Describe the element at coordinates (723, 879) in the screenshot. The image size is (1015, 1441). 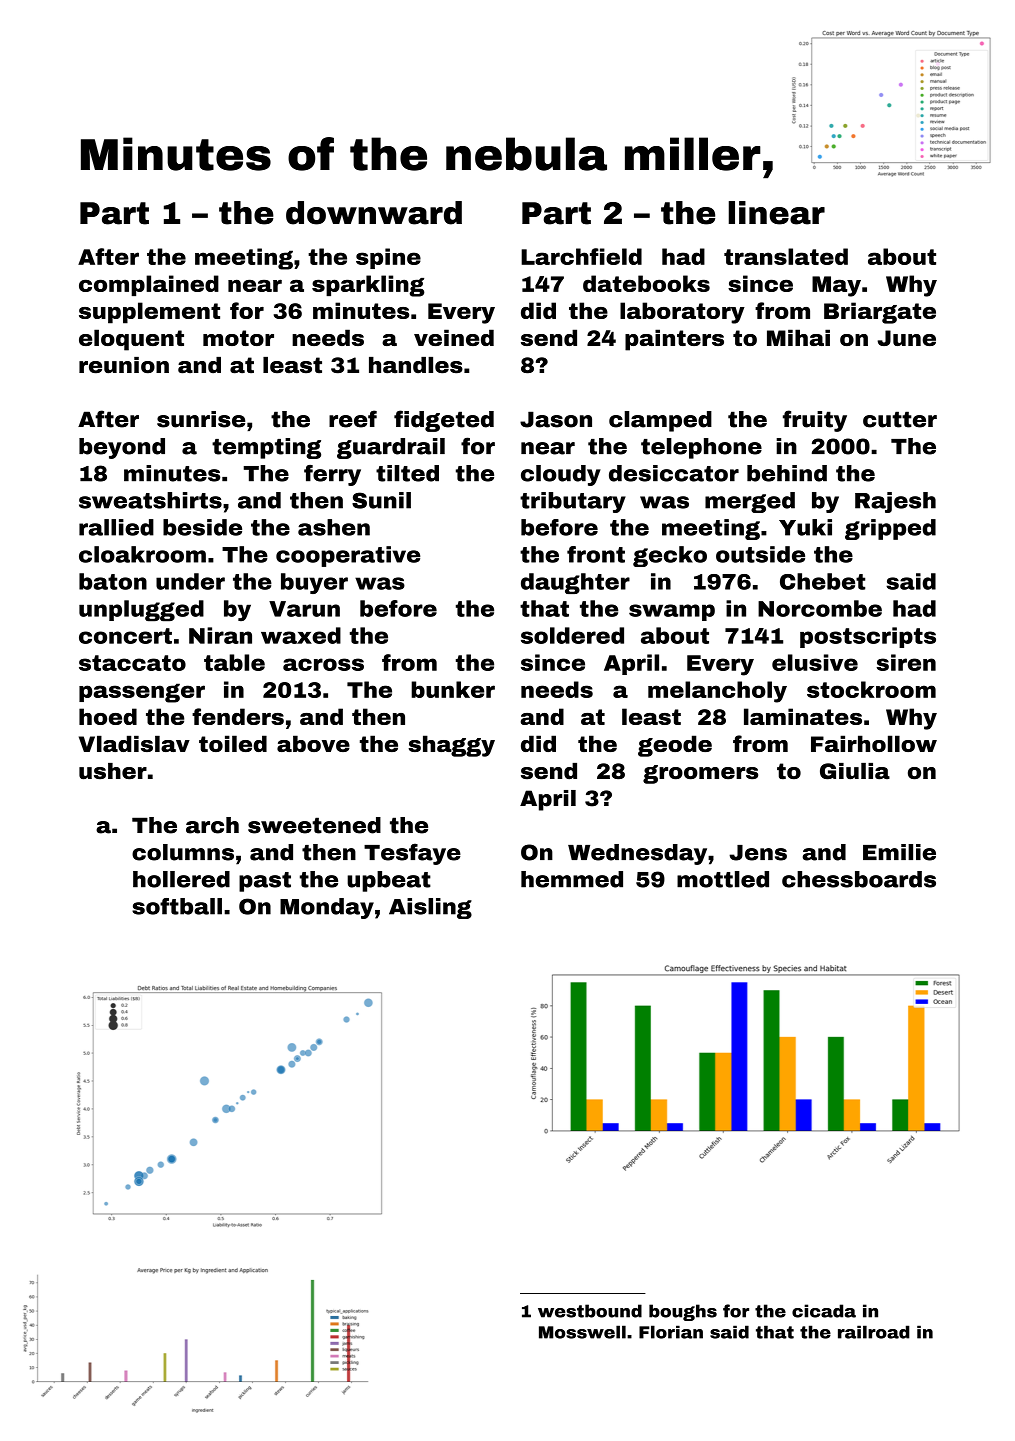
I see `mottled` at that location.
